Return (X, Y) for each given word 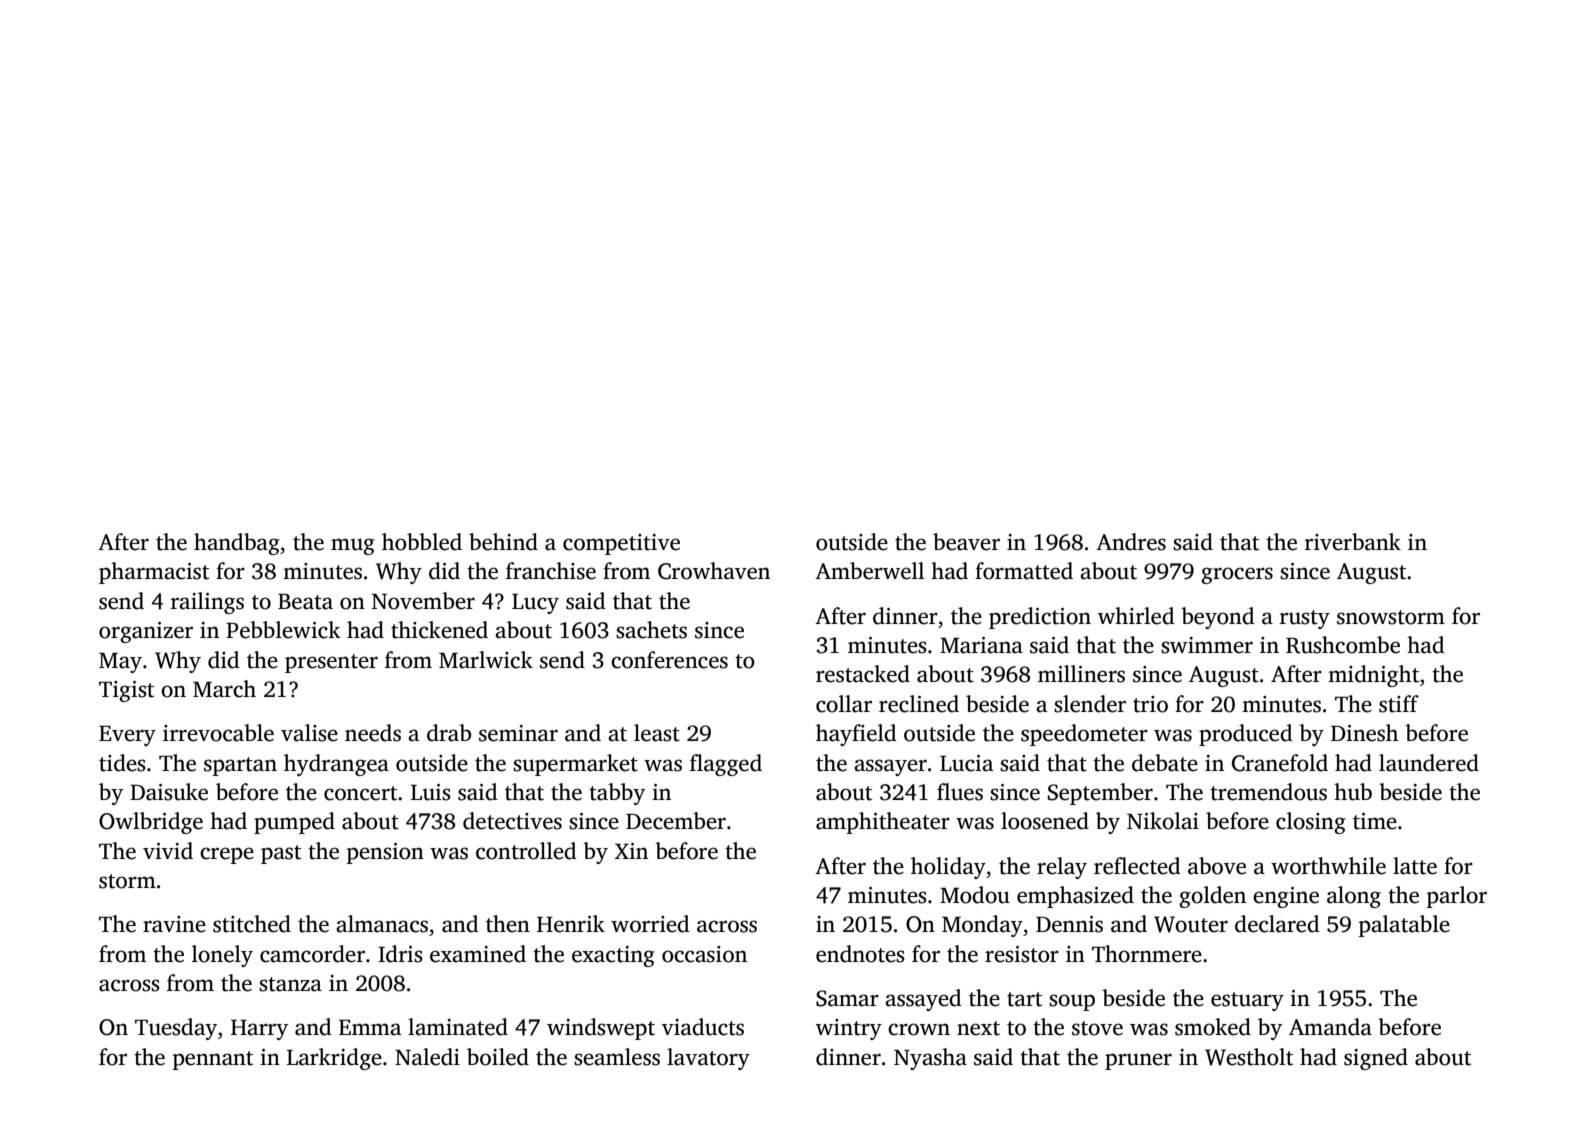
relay (1062, 868)
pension (385, 853)
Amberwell (869, 571)
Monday (982, 926)
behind (503, 542)
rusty (1305, 619)
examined (478, 954)
